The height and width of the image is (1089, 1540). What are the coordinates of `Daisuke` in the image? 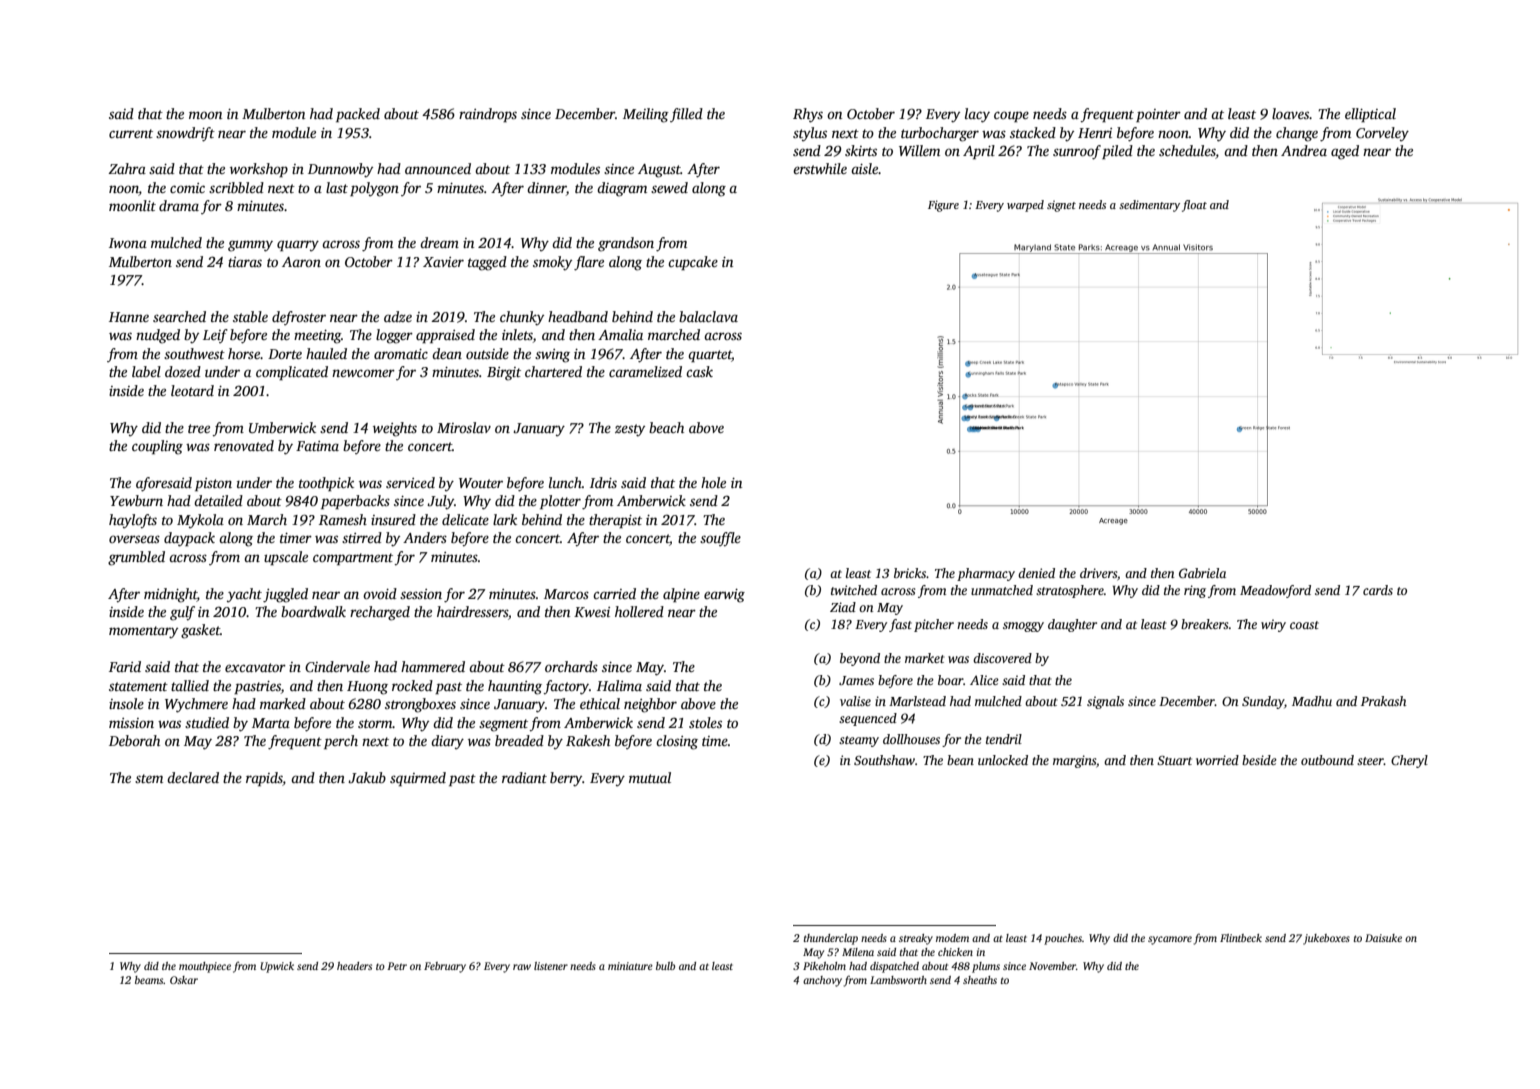 It's located at (1383, 938).
